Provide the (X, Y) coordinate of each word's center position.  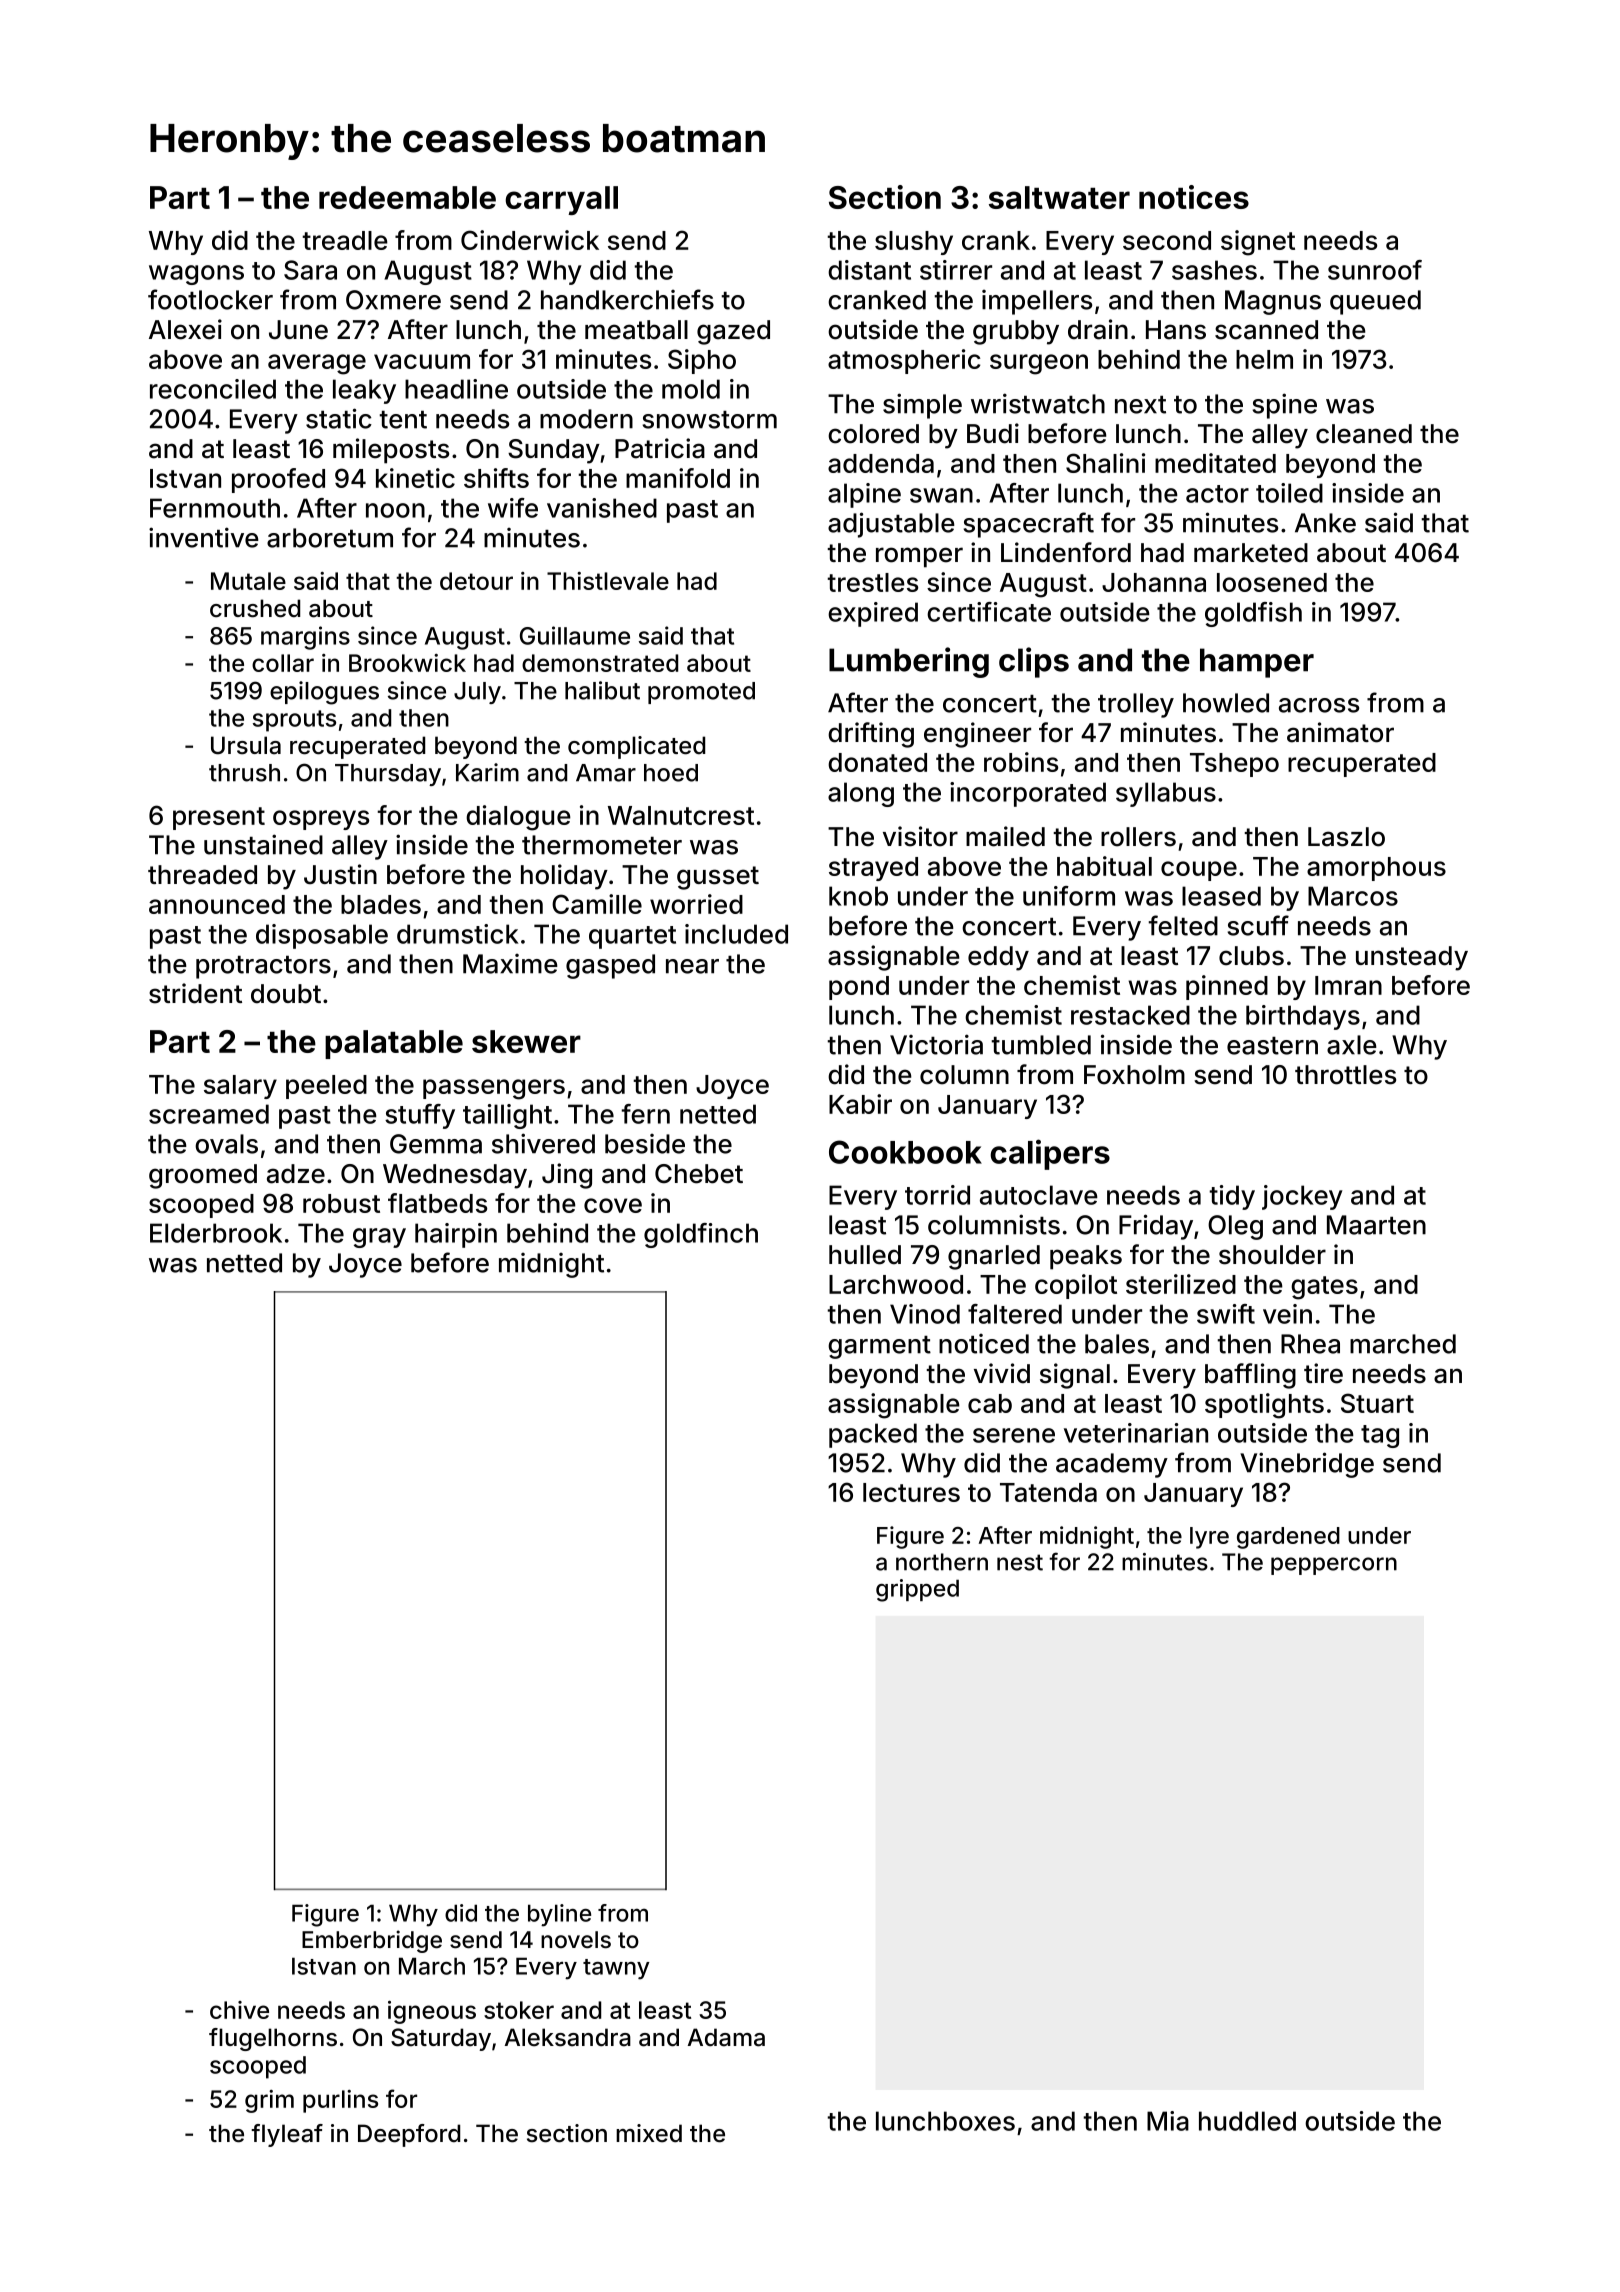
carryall (561, 200)
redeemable (407, 197)
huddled (1247, 2121)
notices (1194, 197)
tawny (616, 1969)
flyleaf (287, 2135)
